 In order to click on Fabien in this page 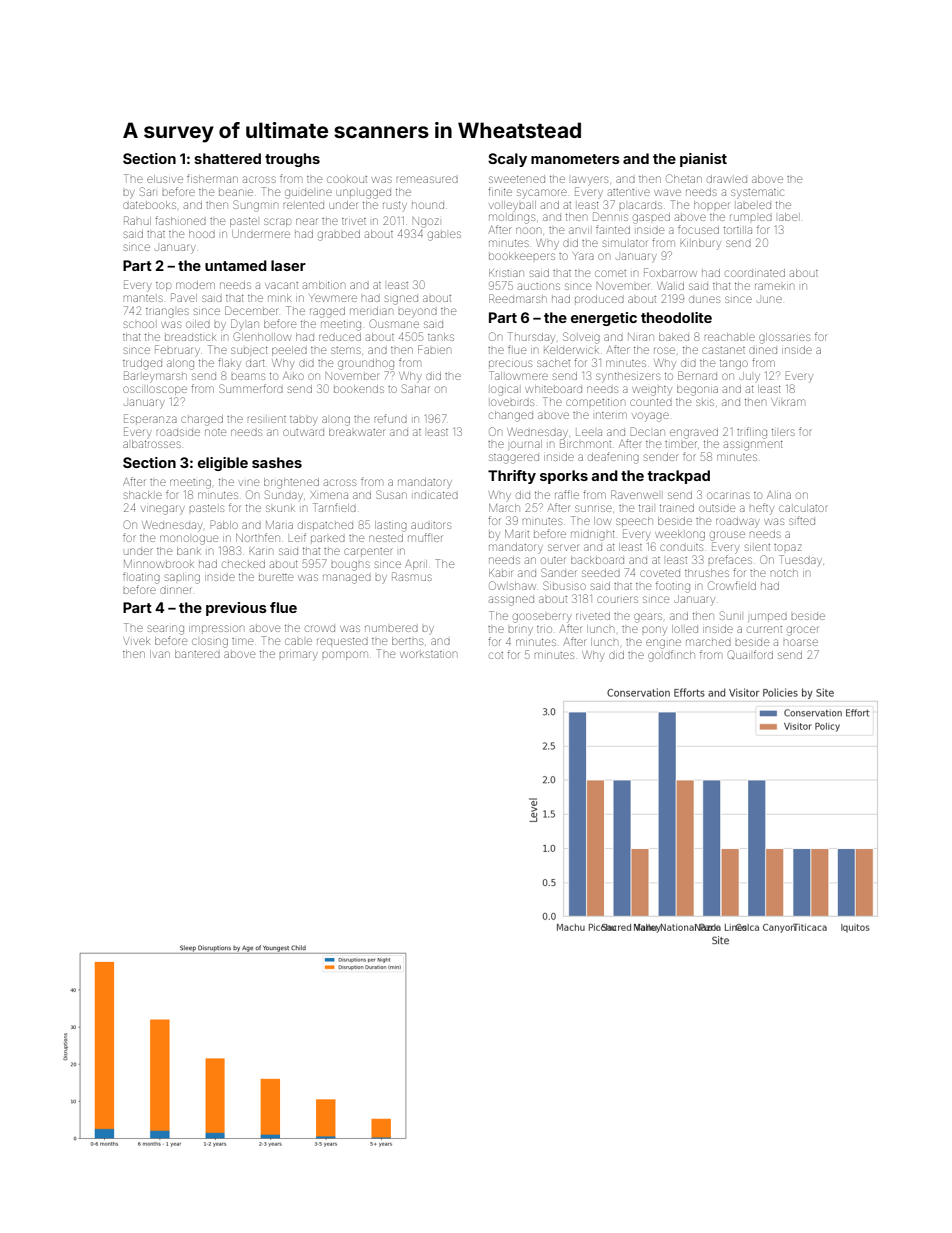, I will do `click(434, 349)`.
